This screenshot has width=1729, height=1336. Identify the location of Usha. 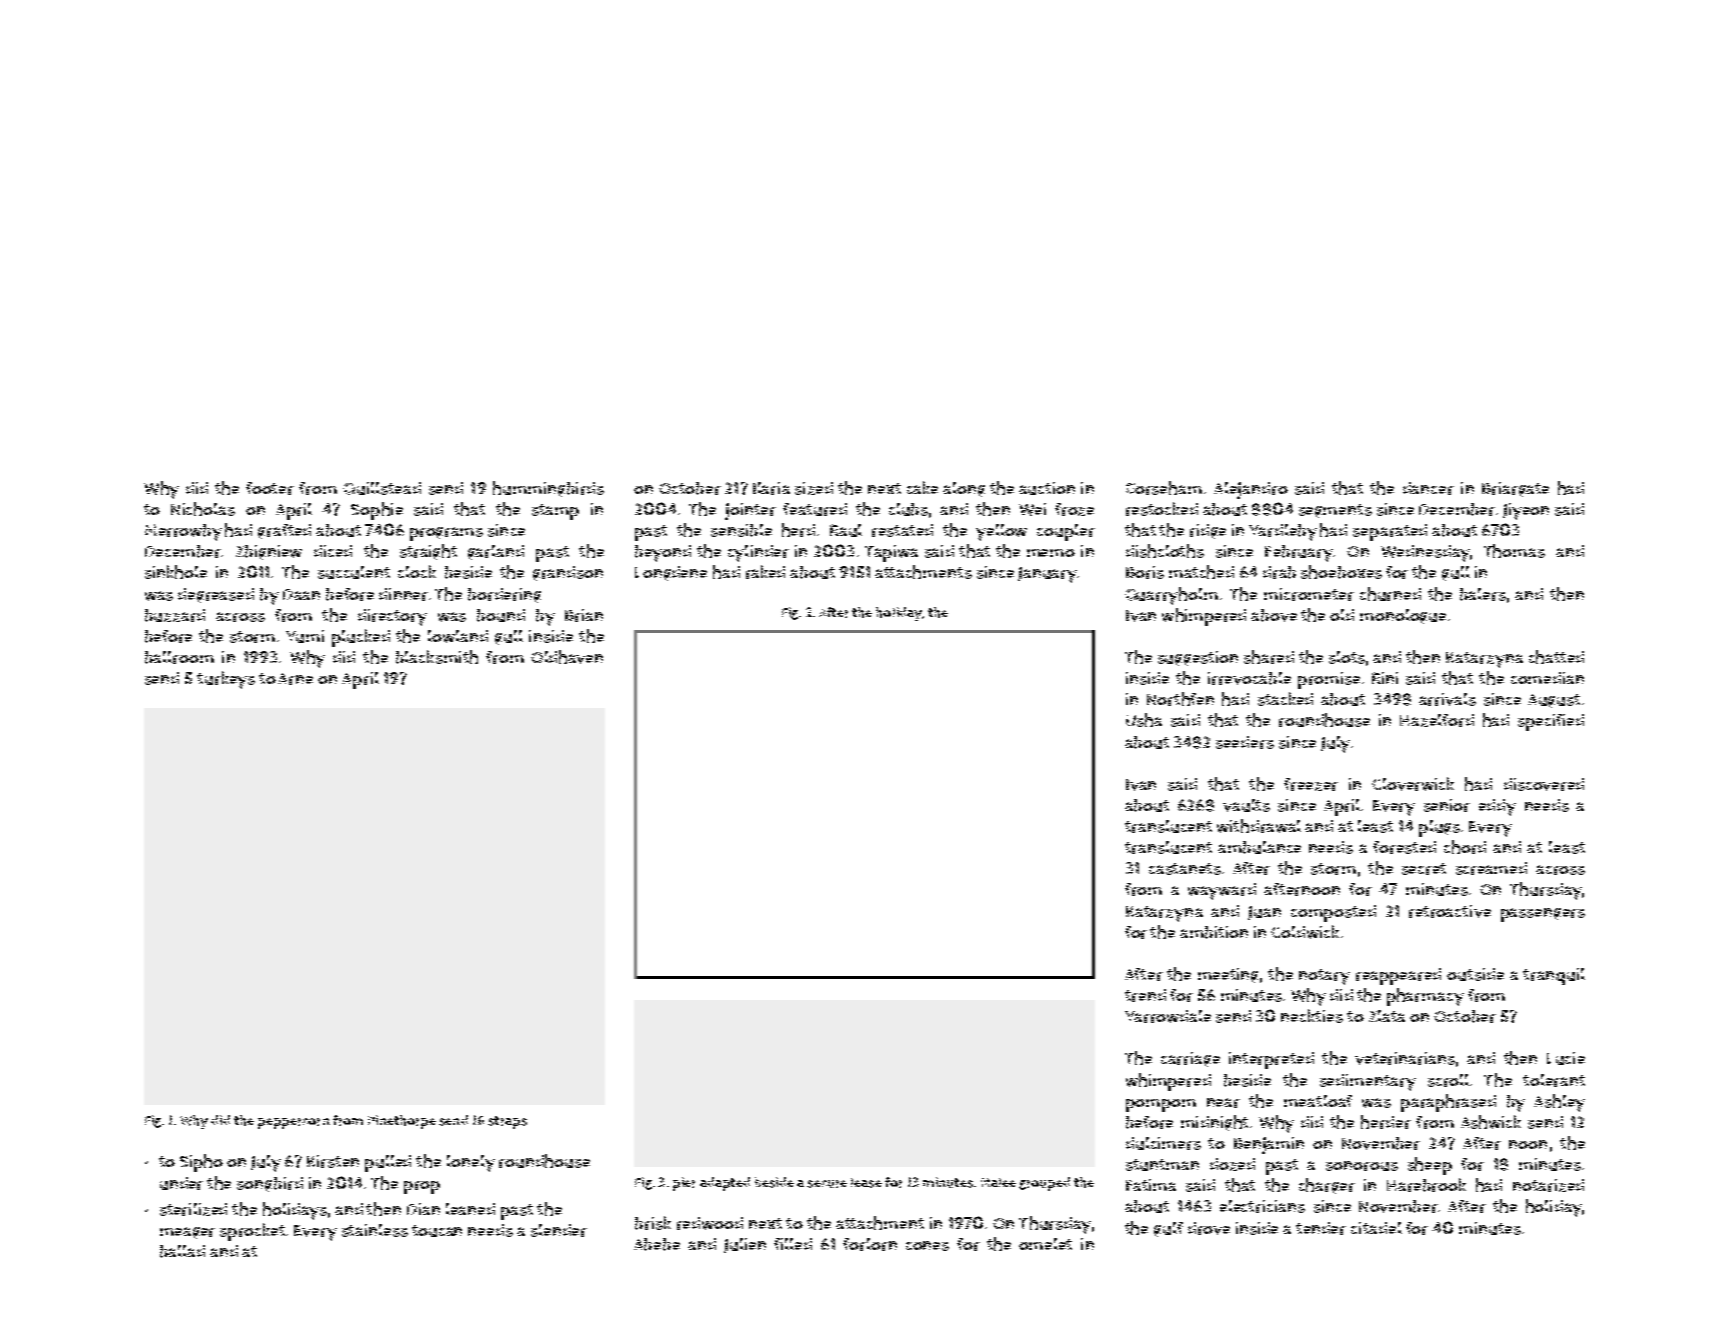
(1144, 720).
